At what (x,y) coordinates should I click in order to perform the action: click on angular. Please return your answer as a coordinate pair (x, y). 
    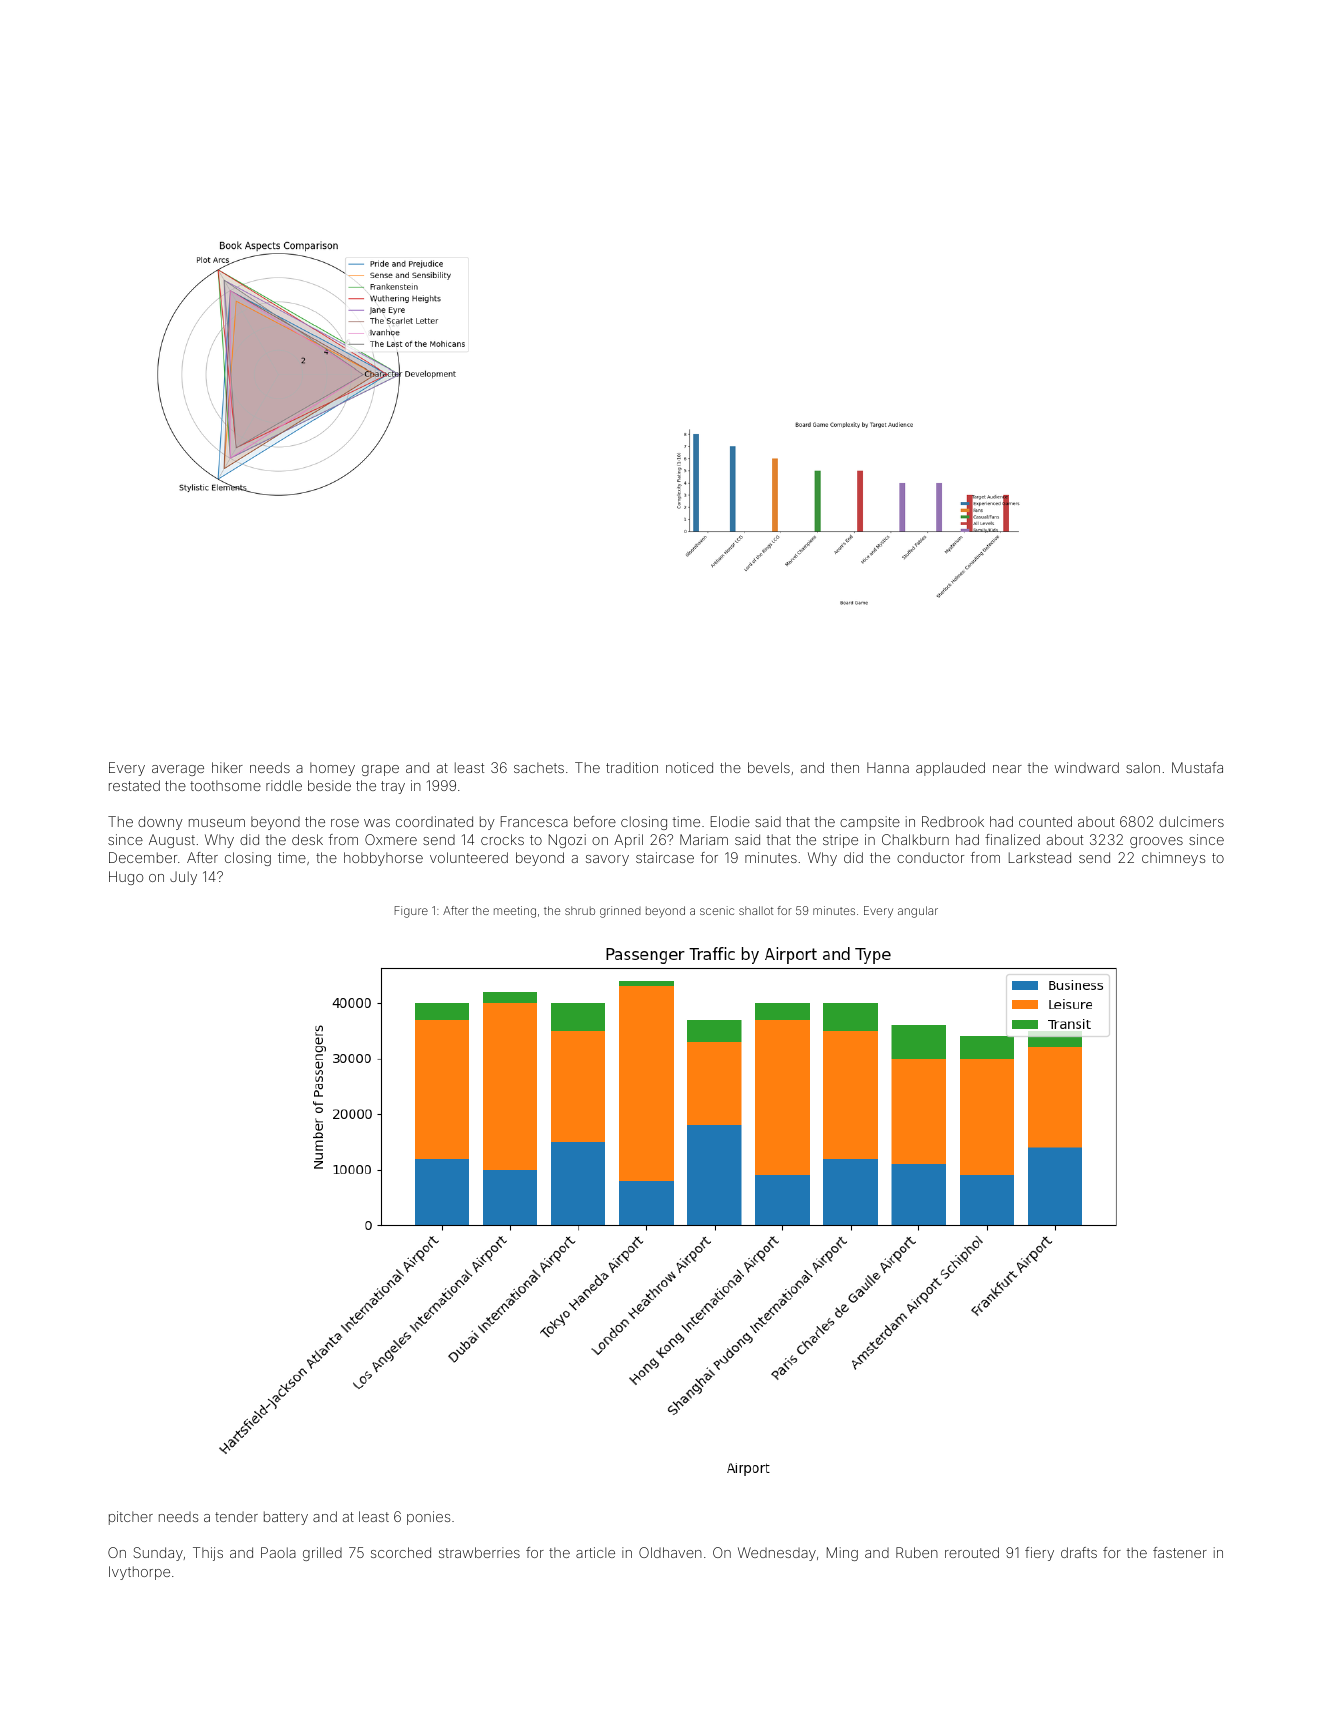
    Looking at the image, I should click on (918, 912).
